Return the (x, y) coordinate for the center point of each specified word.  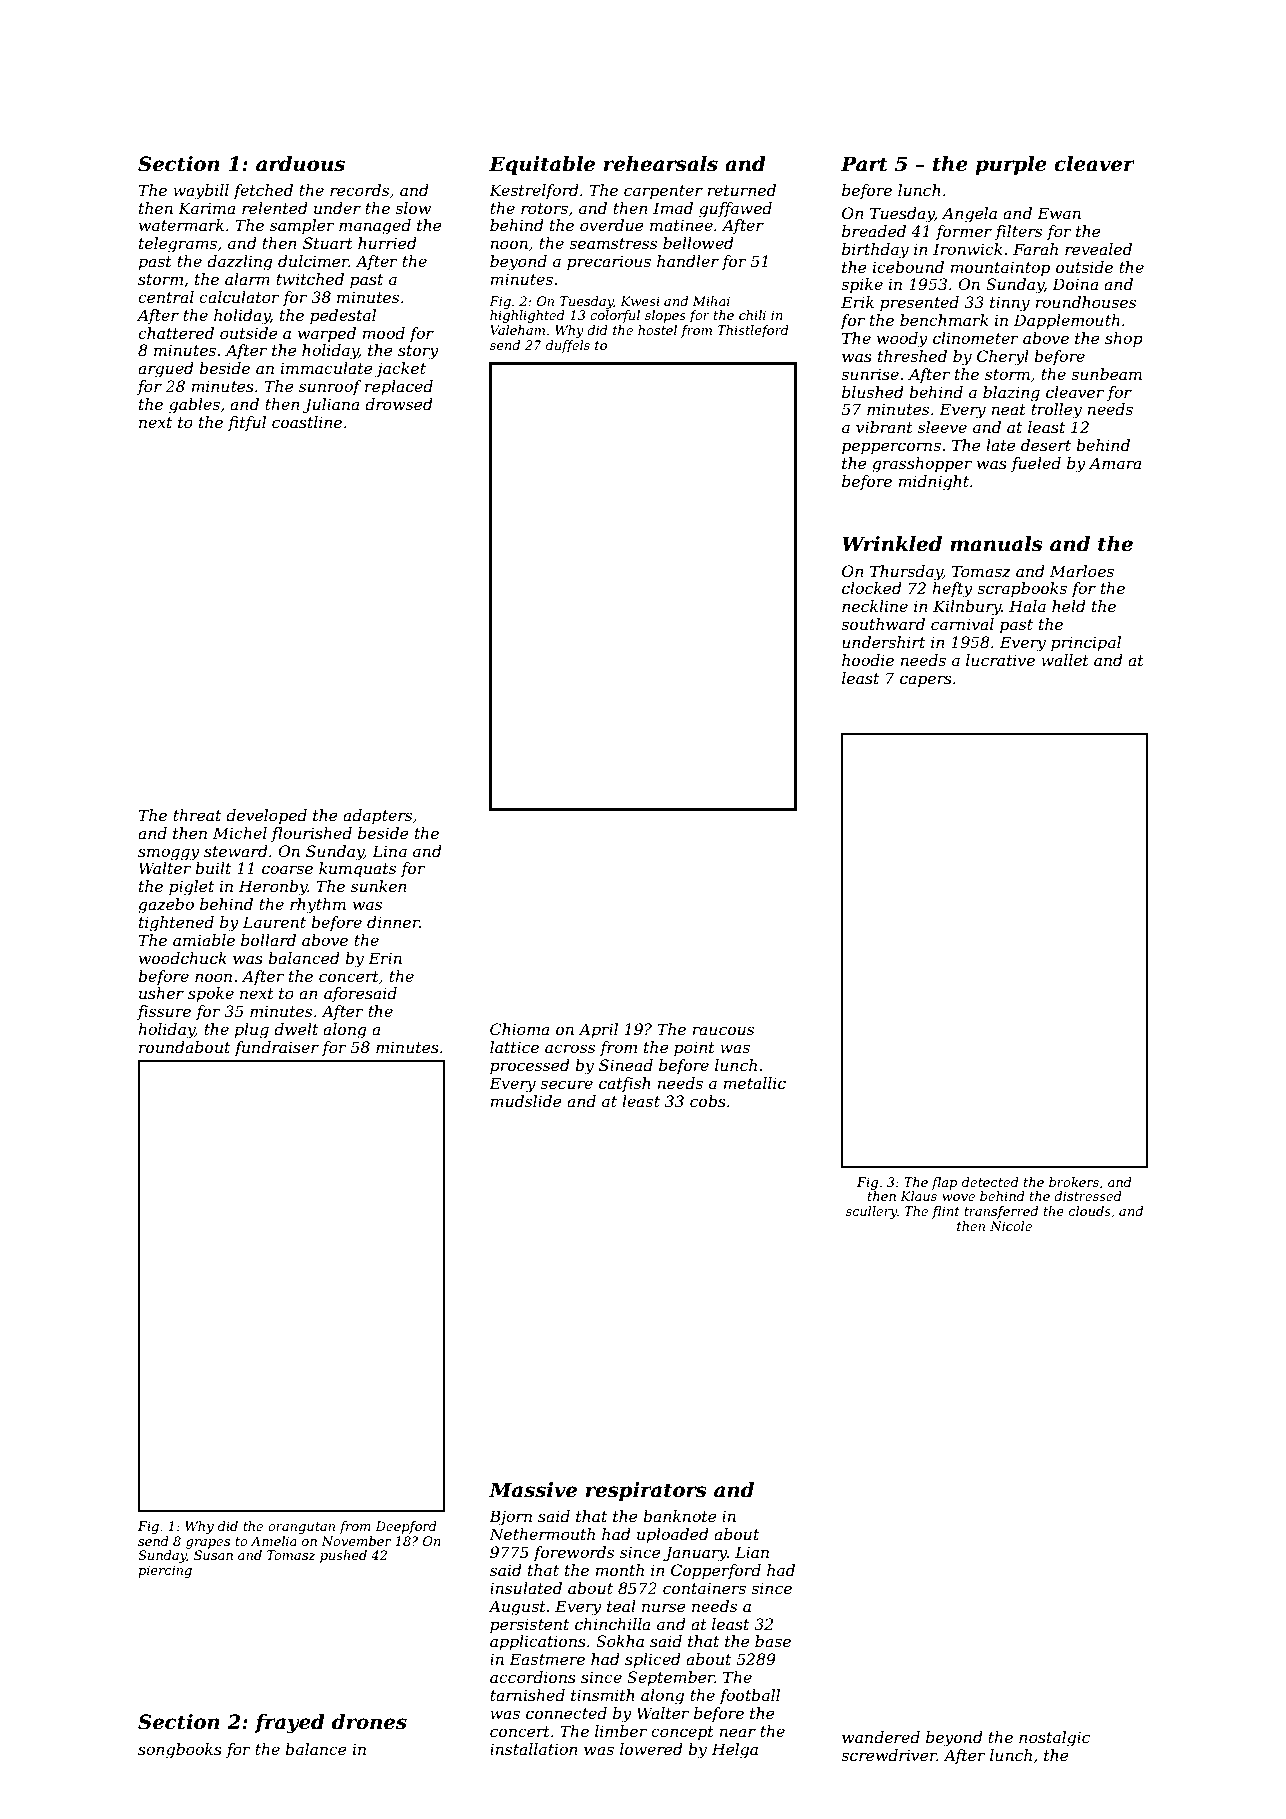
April (598, 1031)
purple (1011, 165)
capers (926, 681)
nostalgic (1054, 1739)
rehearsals (661, 164)
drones (369, 1722)
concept (682, 1733)
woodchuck (183, 958)
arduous (300, 164)
